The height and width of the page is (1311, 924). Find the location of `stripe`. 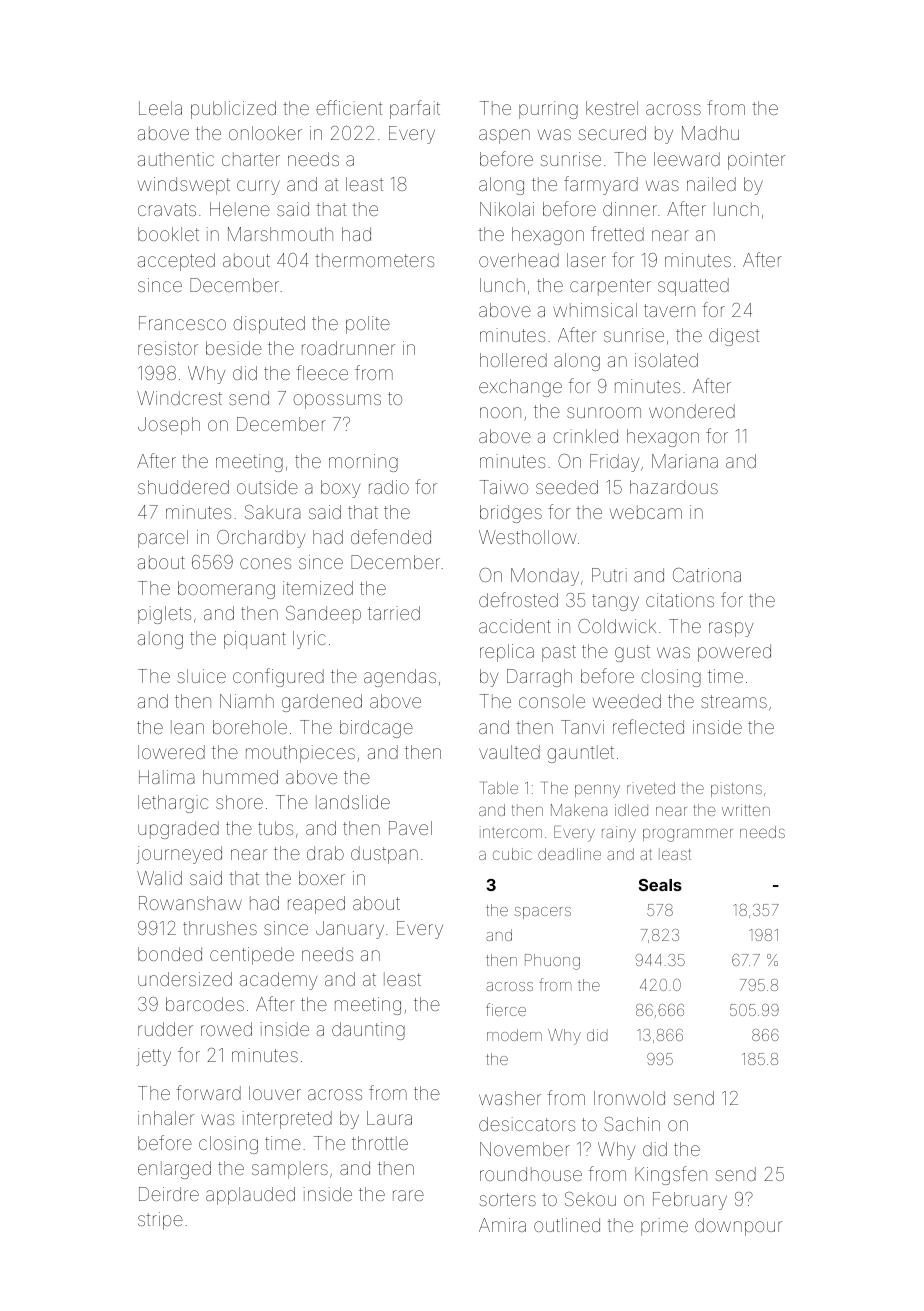

stripe is located at coordinates (160, 1221).
